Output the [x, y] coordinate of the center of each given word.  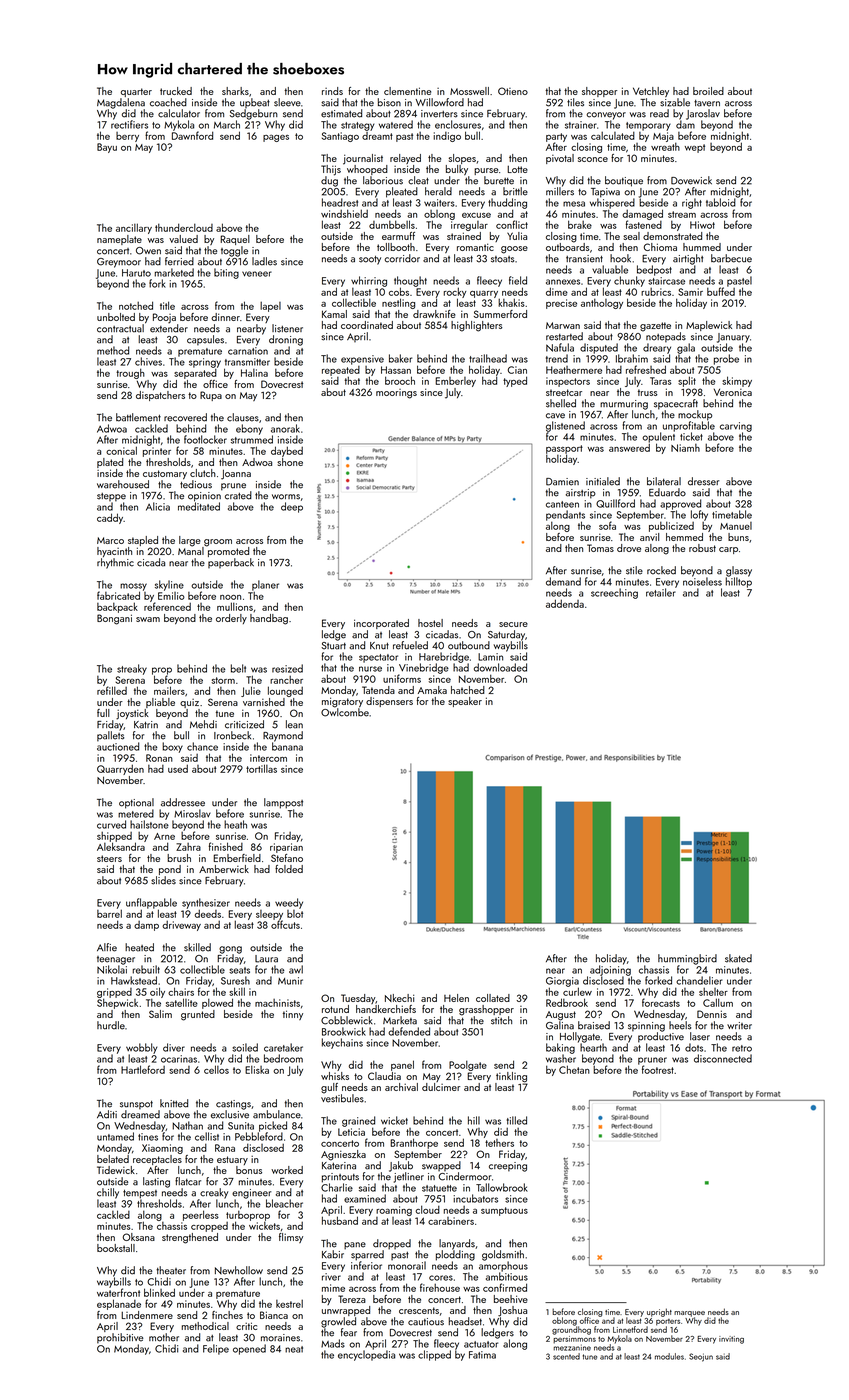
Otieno [513, 91]
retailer [661, 592]
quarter [136, 92]
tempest [140, 1194]
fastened [644, 224]
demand [563, 581]
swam [148, 619]
